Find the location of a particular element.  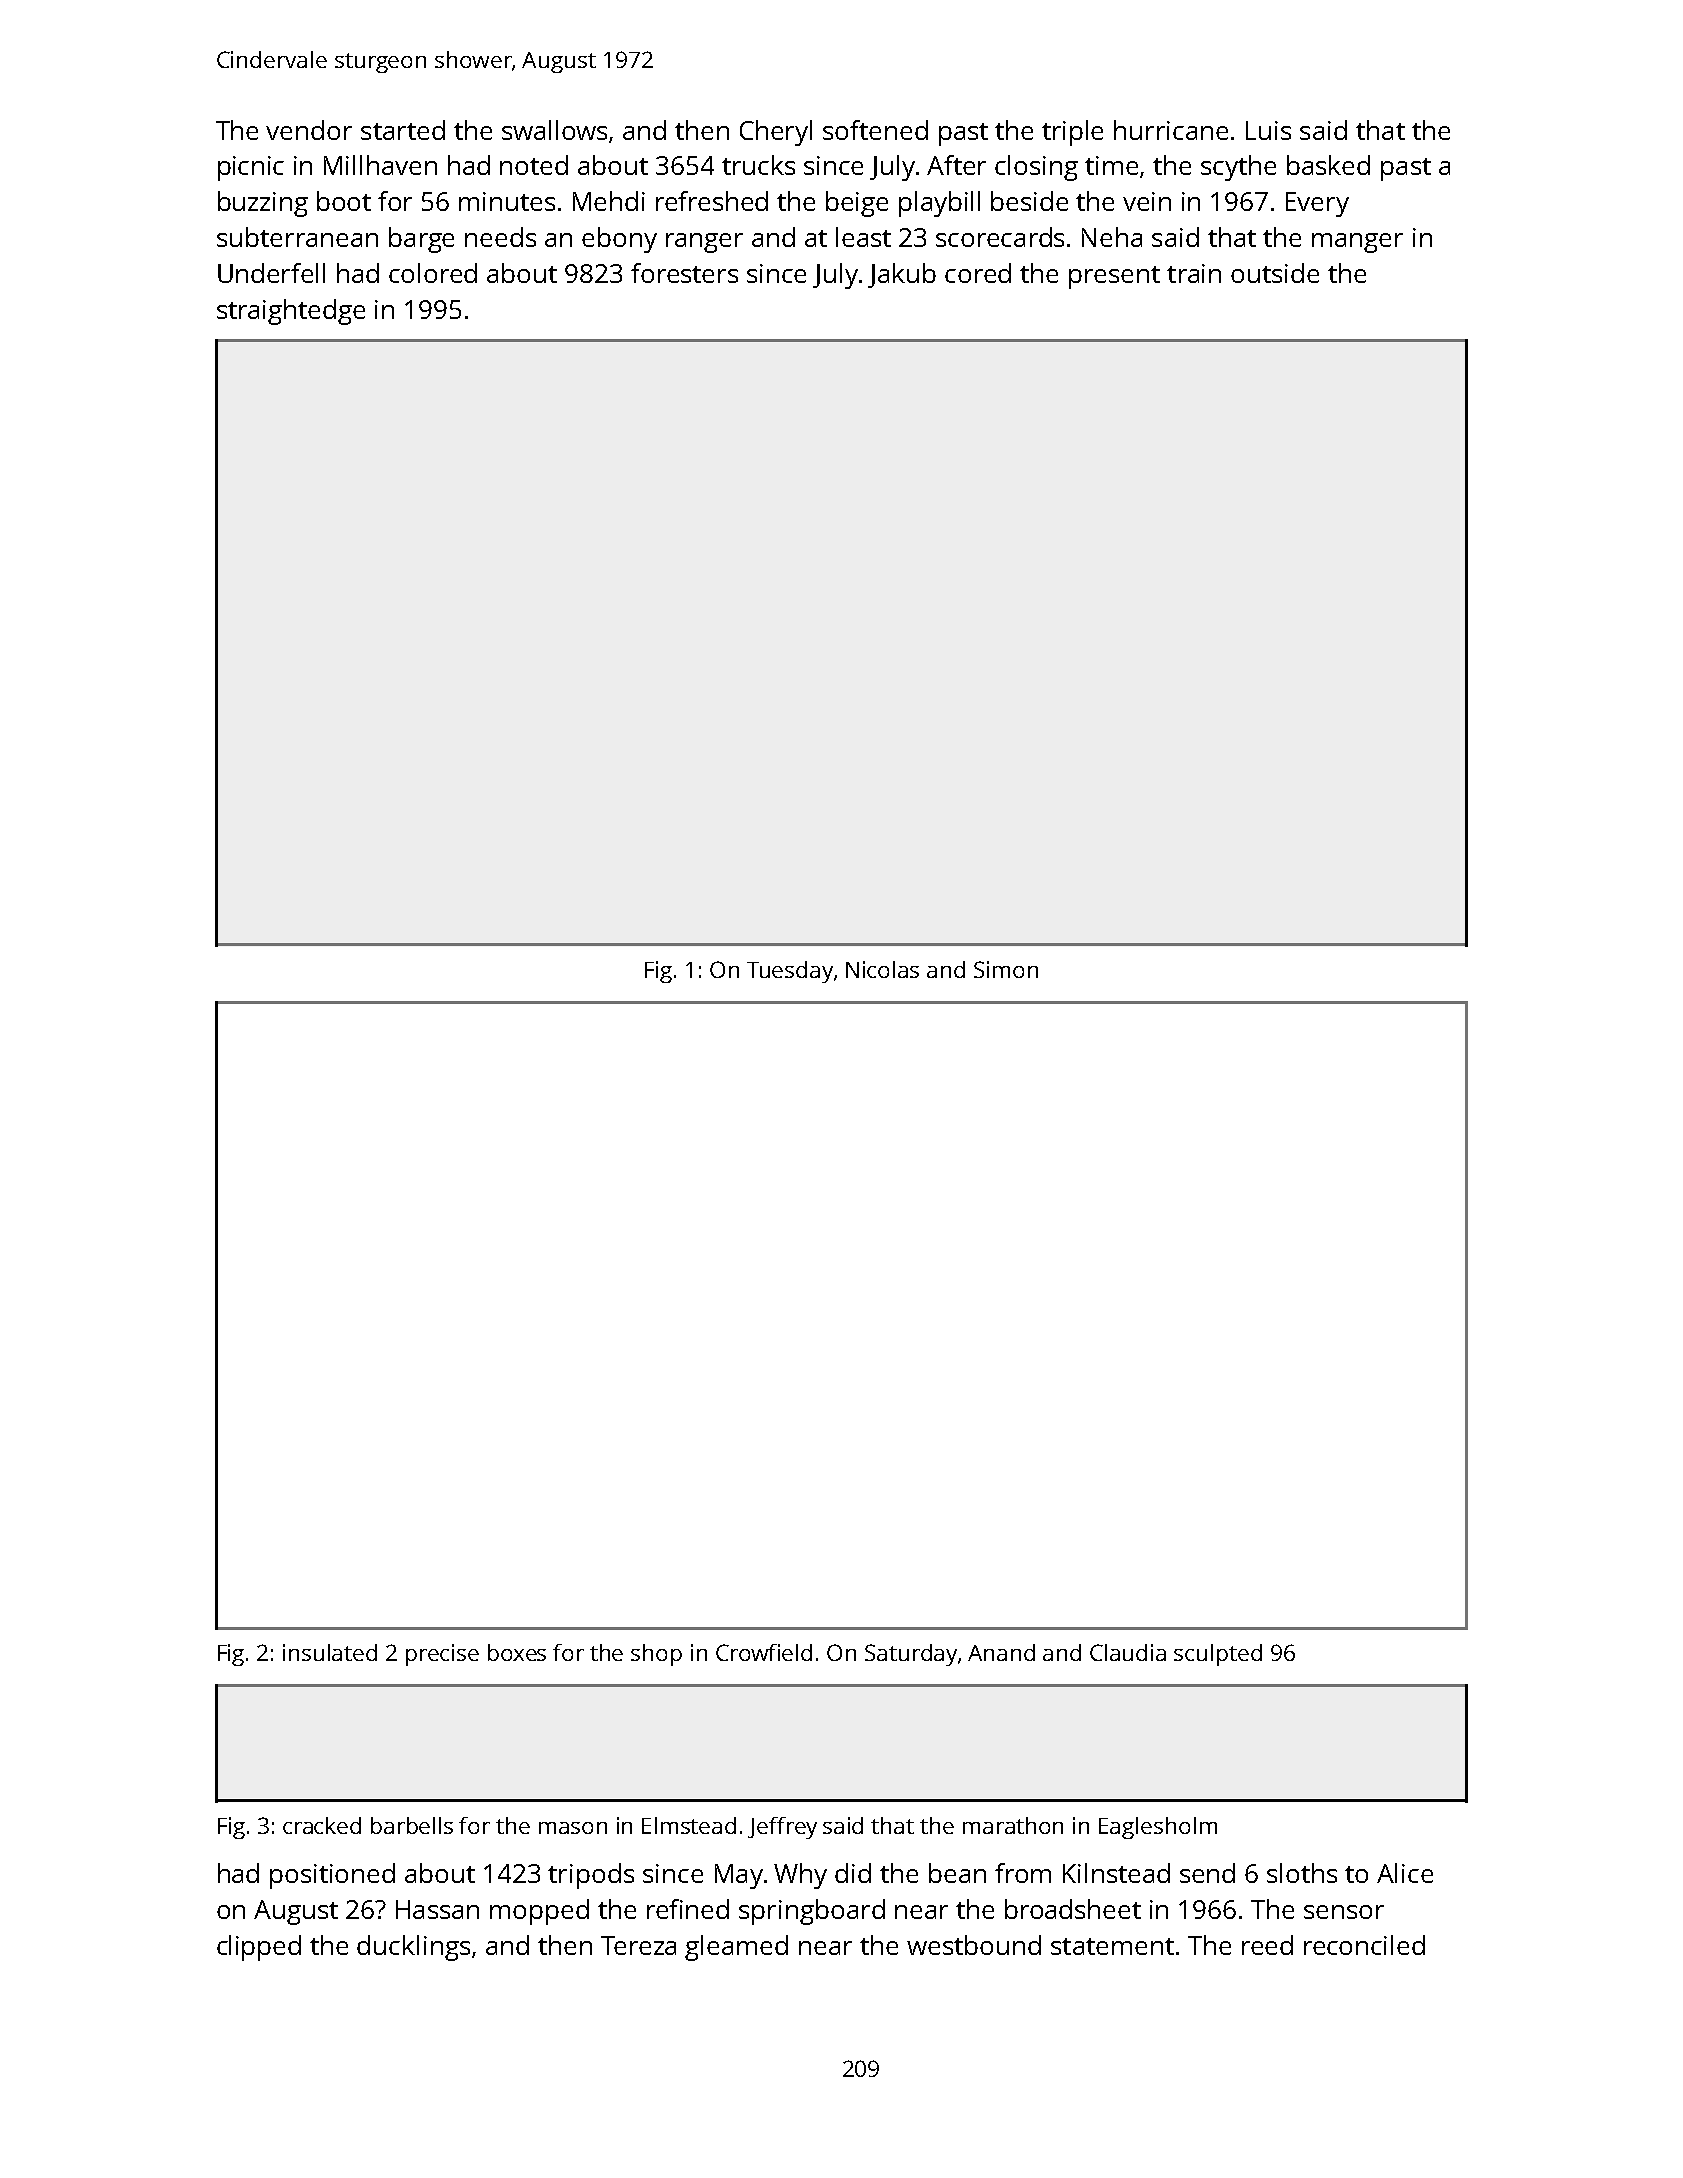

Nicolas is located at coordinates (882, 969).
